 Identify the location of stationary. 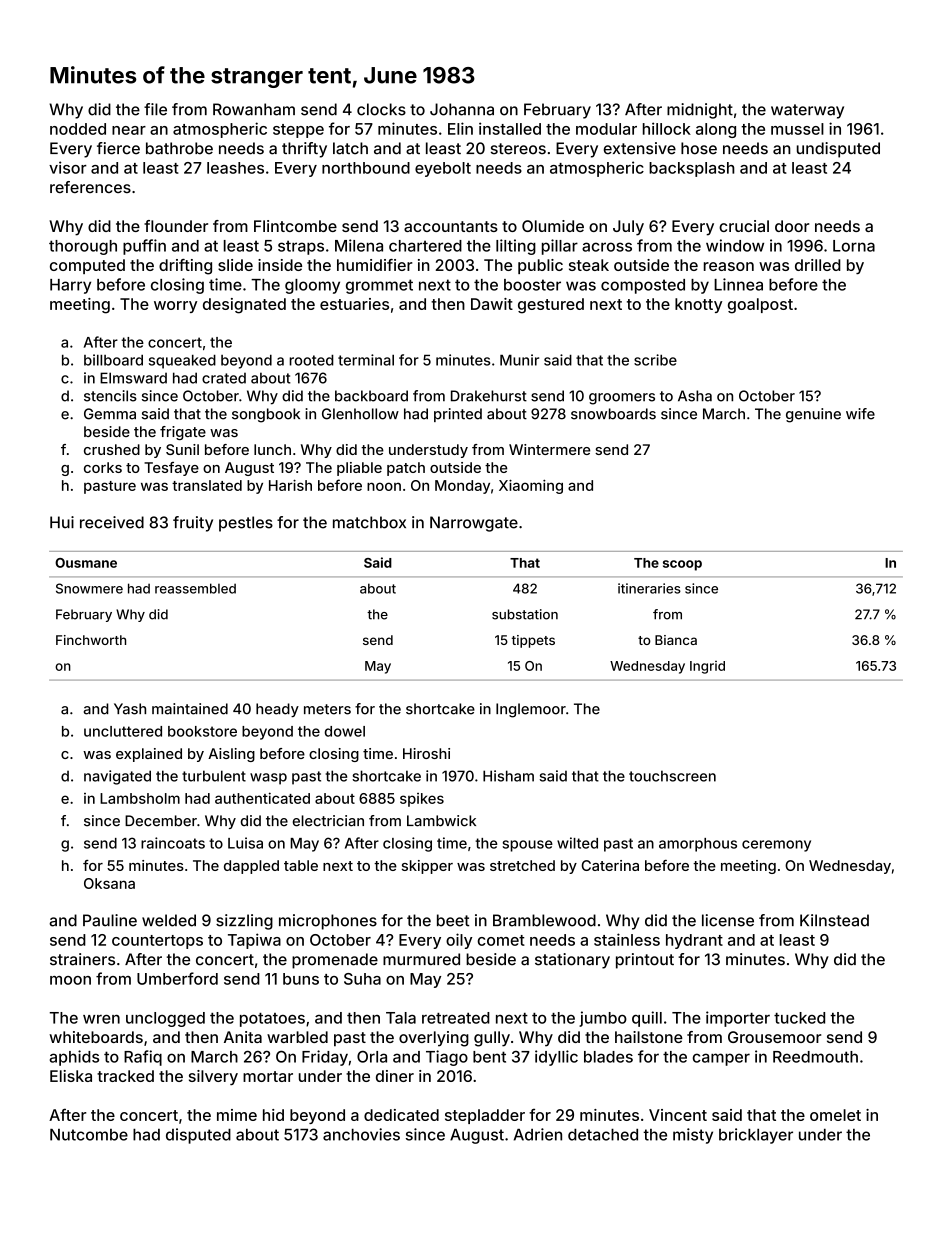
(572, 961).
